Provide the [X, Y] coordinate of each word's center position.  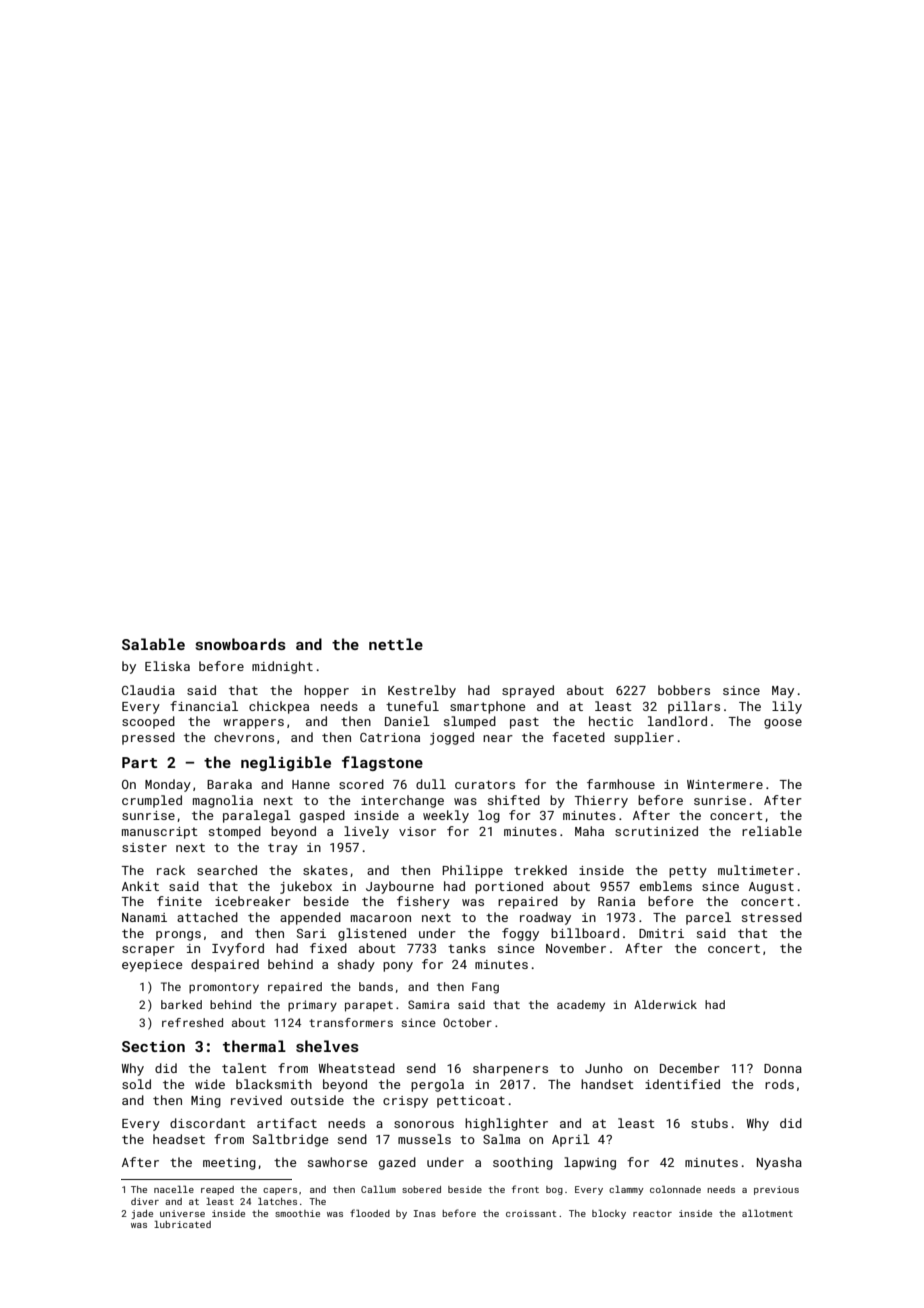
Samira [428, 1004]
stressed [772, 917]
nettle [396, 644]
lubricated [182, 1224]
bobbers [684, 690]
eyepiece [152, 966]
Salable [153, 644]
